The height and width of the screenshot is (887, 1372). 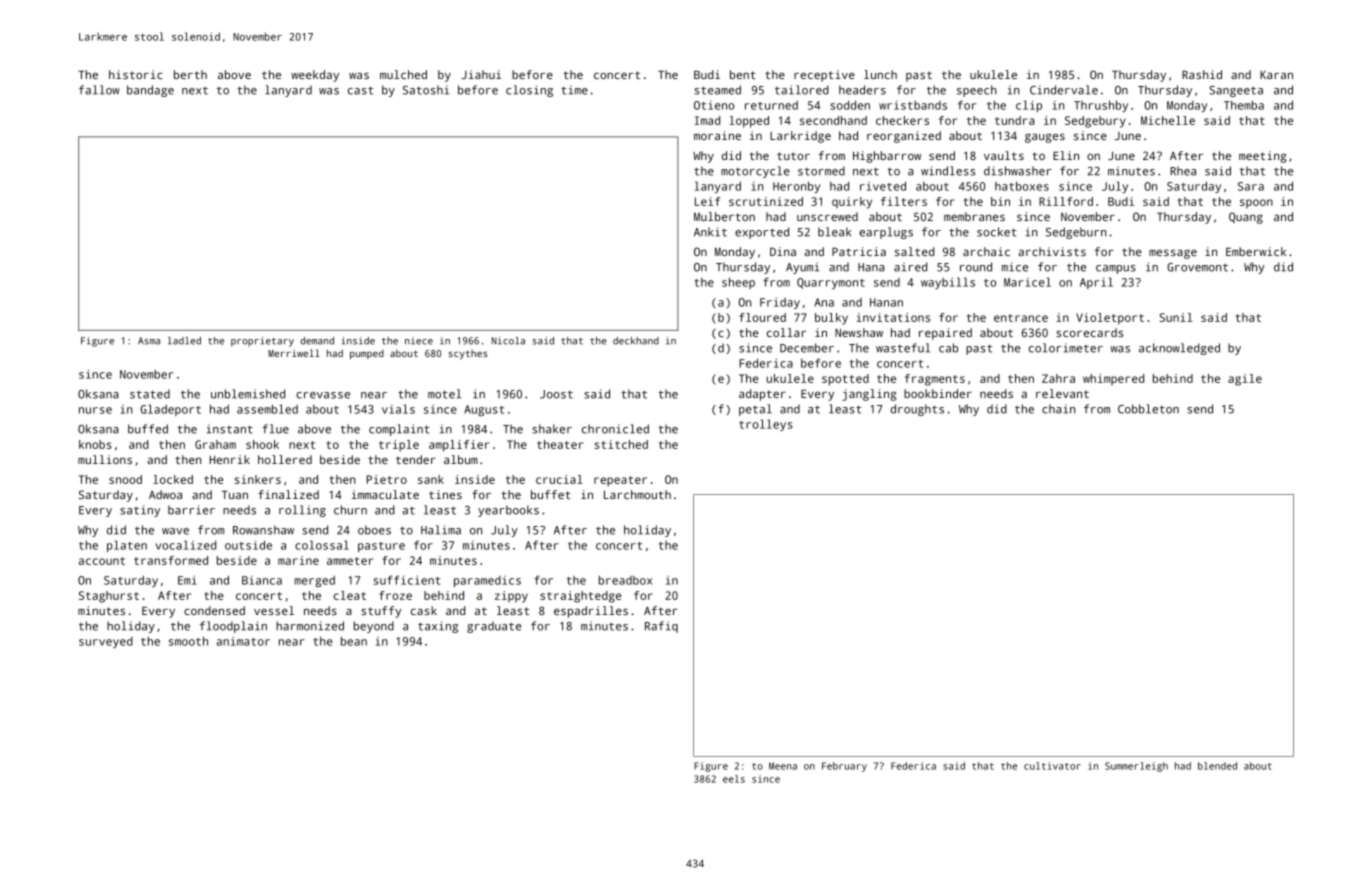 What do you see at coordinates (574, 90) in the screenshot?
I see `time` at bounding box center [574, 90].
